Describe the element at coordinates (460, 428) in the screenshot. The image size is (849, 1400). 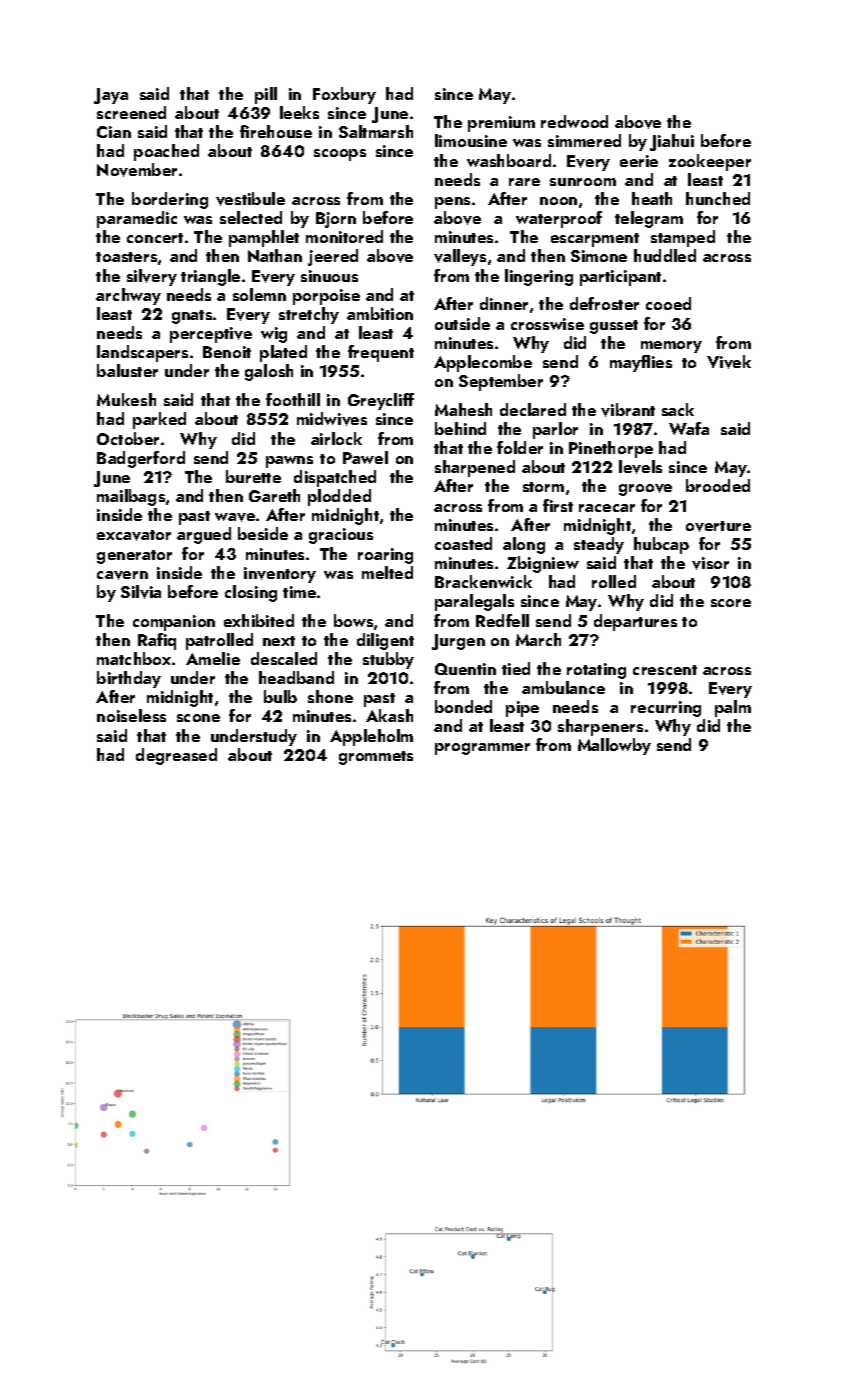
I see `behind` at that location.
